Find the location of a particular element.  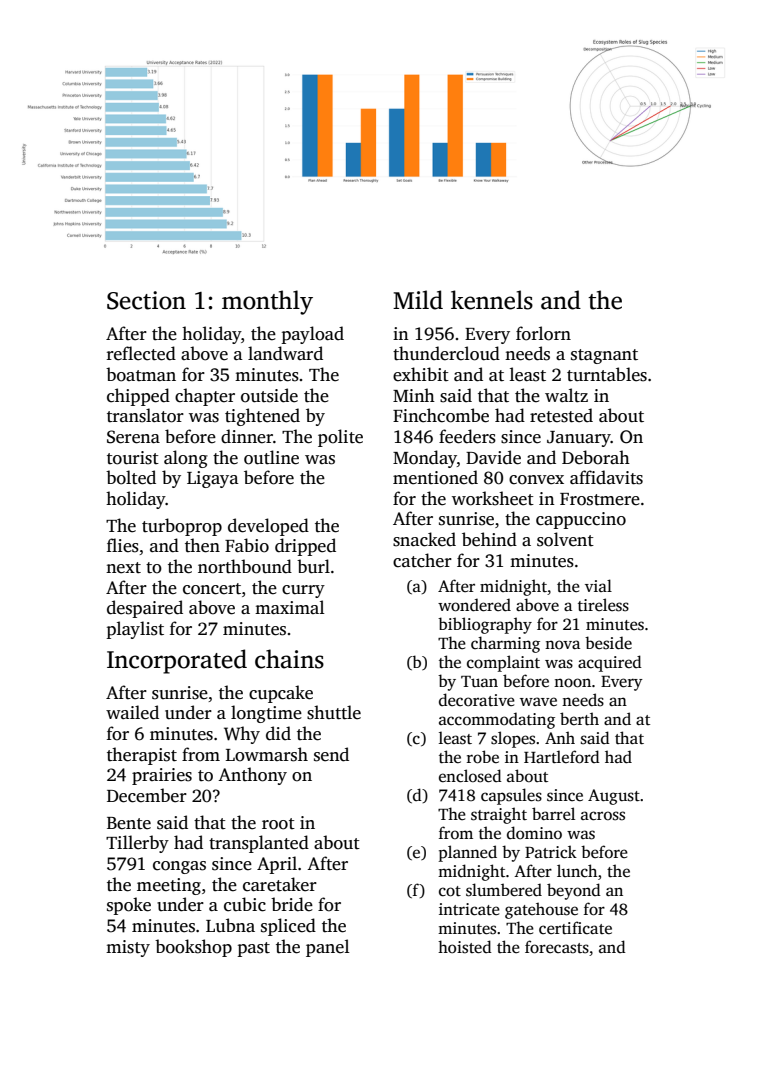

send is located at coordinates (331, 754).
